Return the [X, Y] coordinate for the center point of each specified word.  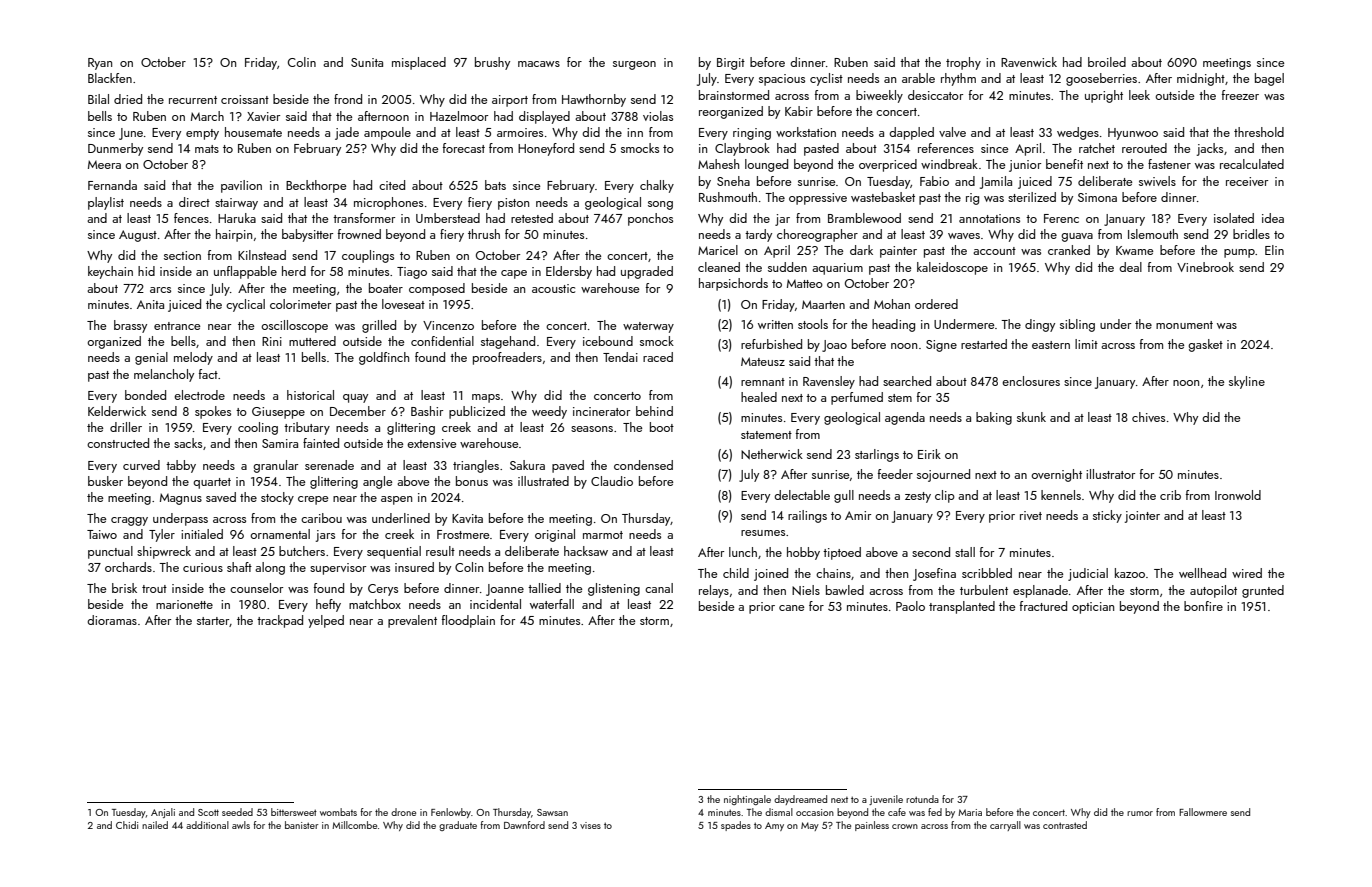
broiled [1107, 62]
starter [213, 622]
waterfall [552, 604]
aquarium [837, 269]
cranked [1069, 250]
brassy [130, 326]
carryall [1005, 826]
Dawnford [524, 825]
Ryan [100, 64]
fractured [1043, 606]
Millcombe [354, 825]
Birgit [731, 64]
